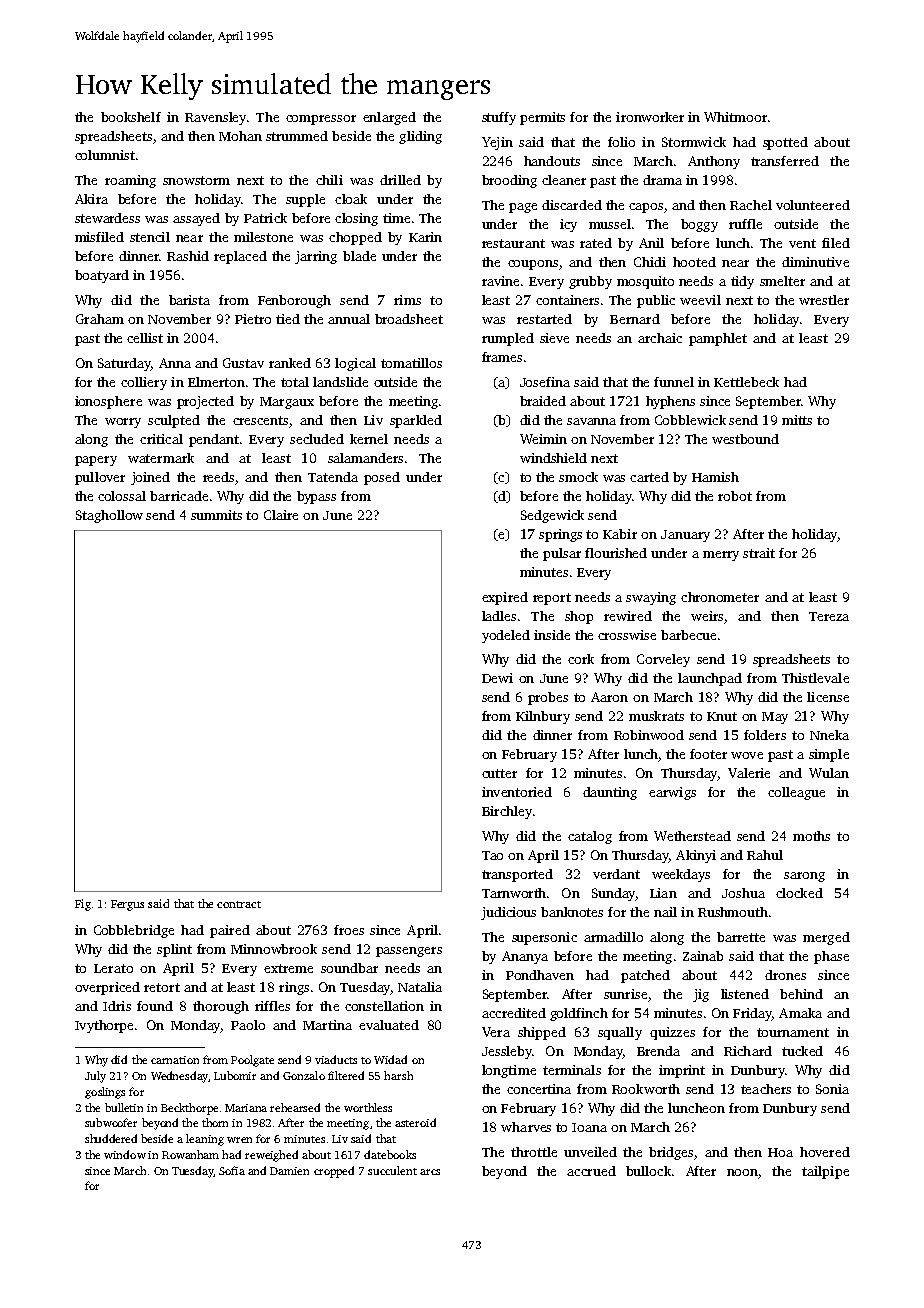  Describe the element at coordinates (316, 497) in the screenshot. I see `bypass` at that location.
